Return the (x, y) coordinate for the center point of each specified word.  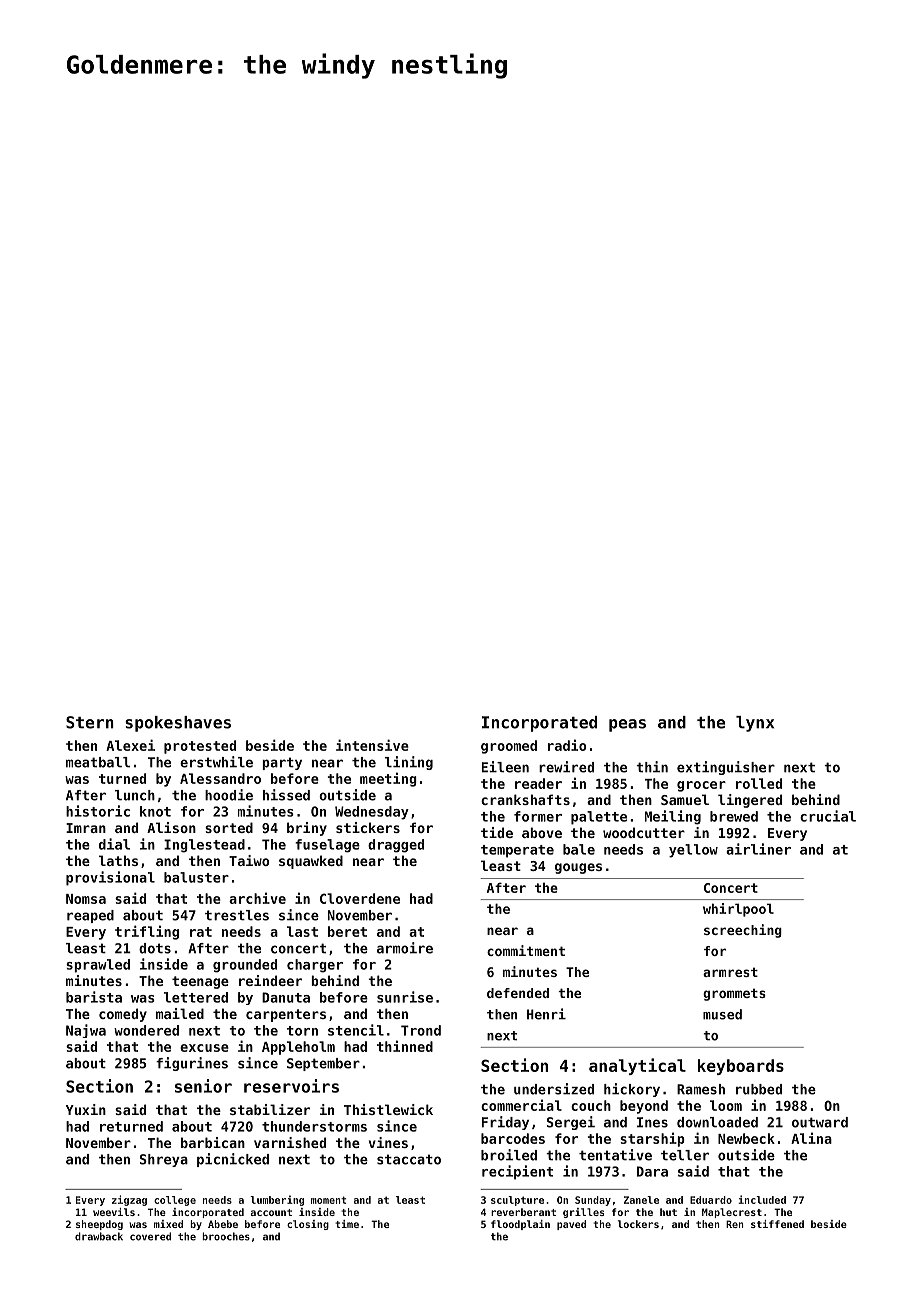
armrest (730, 972)
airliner (758, 849)
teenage (200, 982)
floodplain (520, 1225)
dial (114, 844)
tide (497, 832)
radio (567, 745)
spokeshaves (178, 724)
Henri (546, 1014)
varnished (290, 1142)
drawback (99, 1236)
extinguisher (726, 768)
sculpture (517, 1201)
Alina (811, 1138)
